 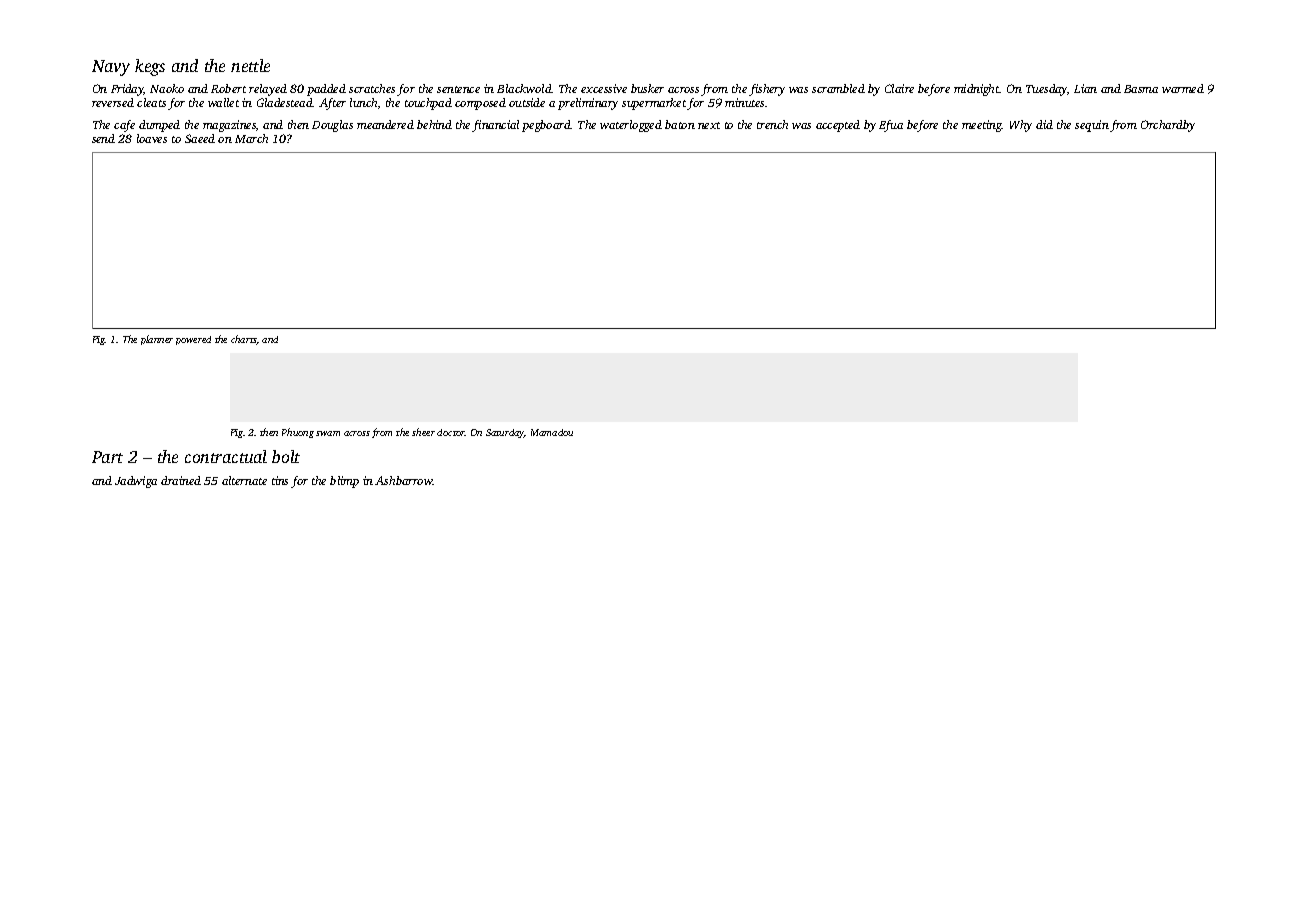 What do you see at coordinates (244, 340) in the screenshot?
I see `charts` at bounding box center [244, 340].
